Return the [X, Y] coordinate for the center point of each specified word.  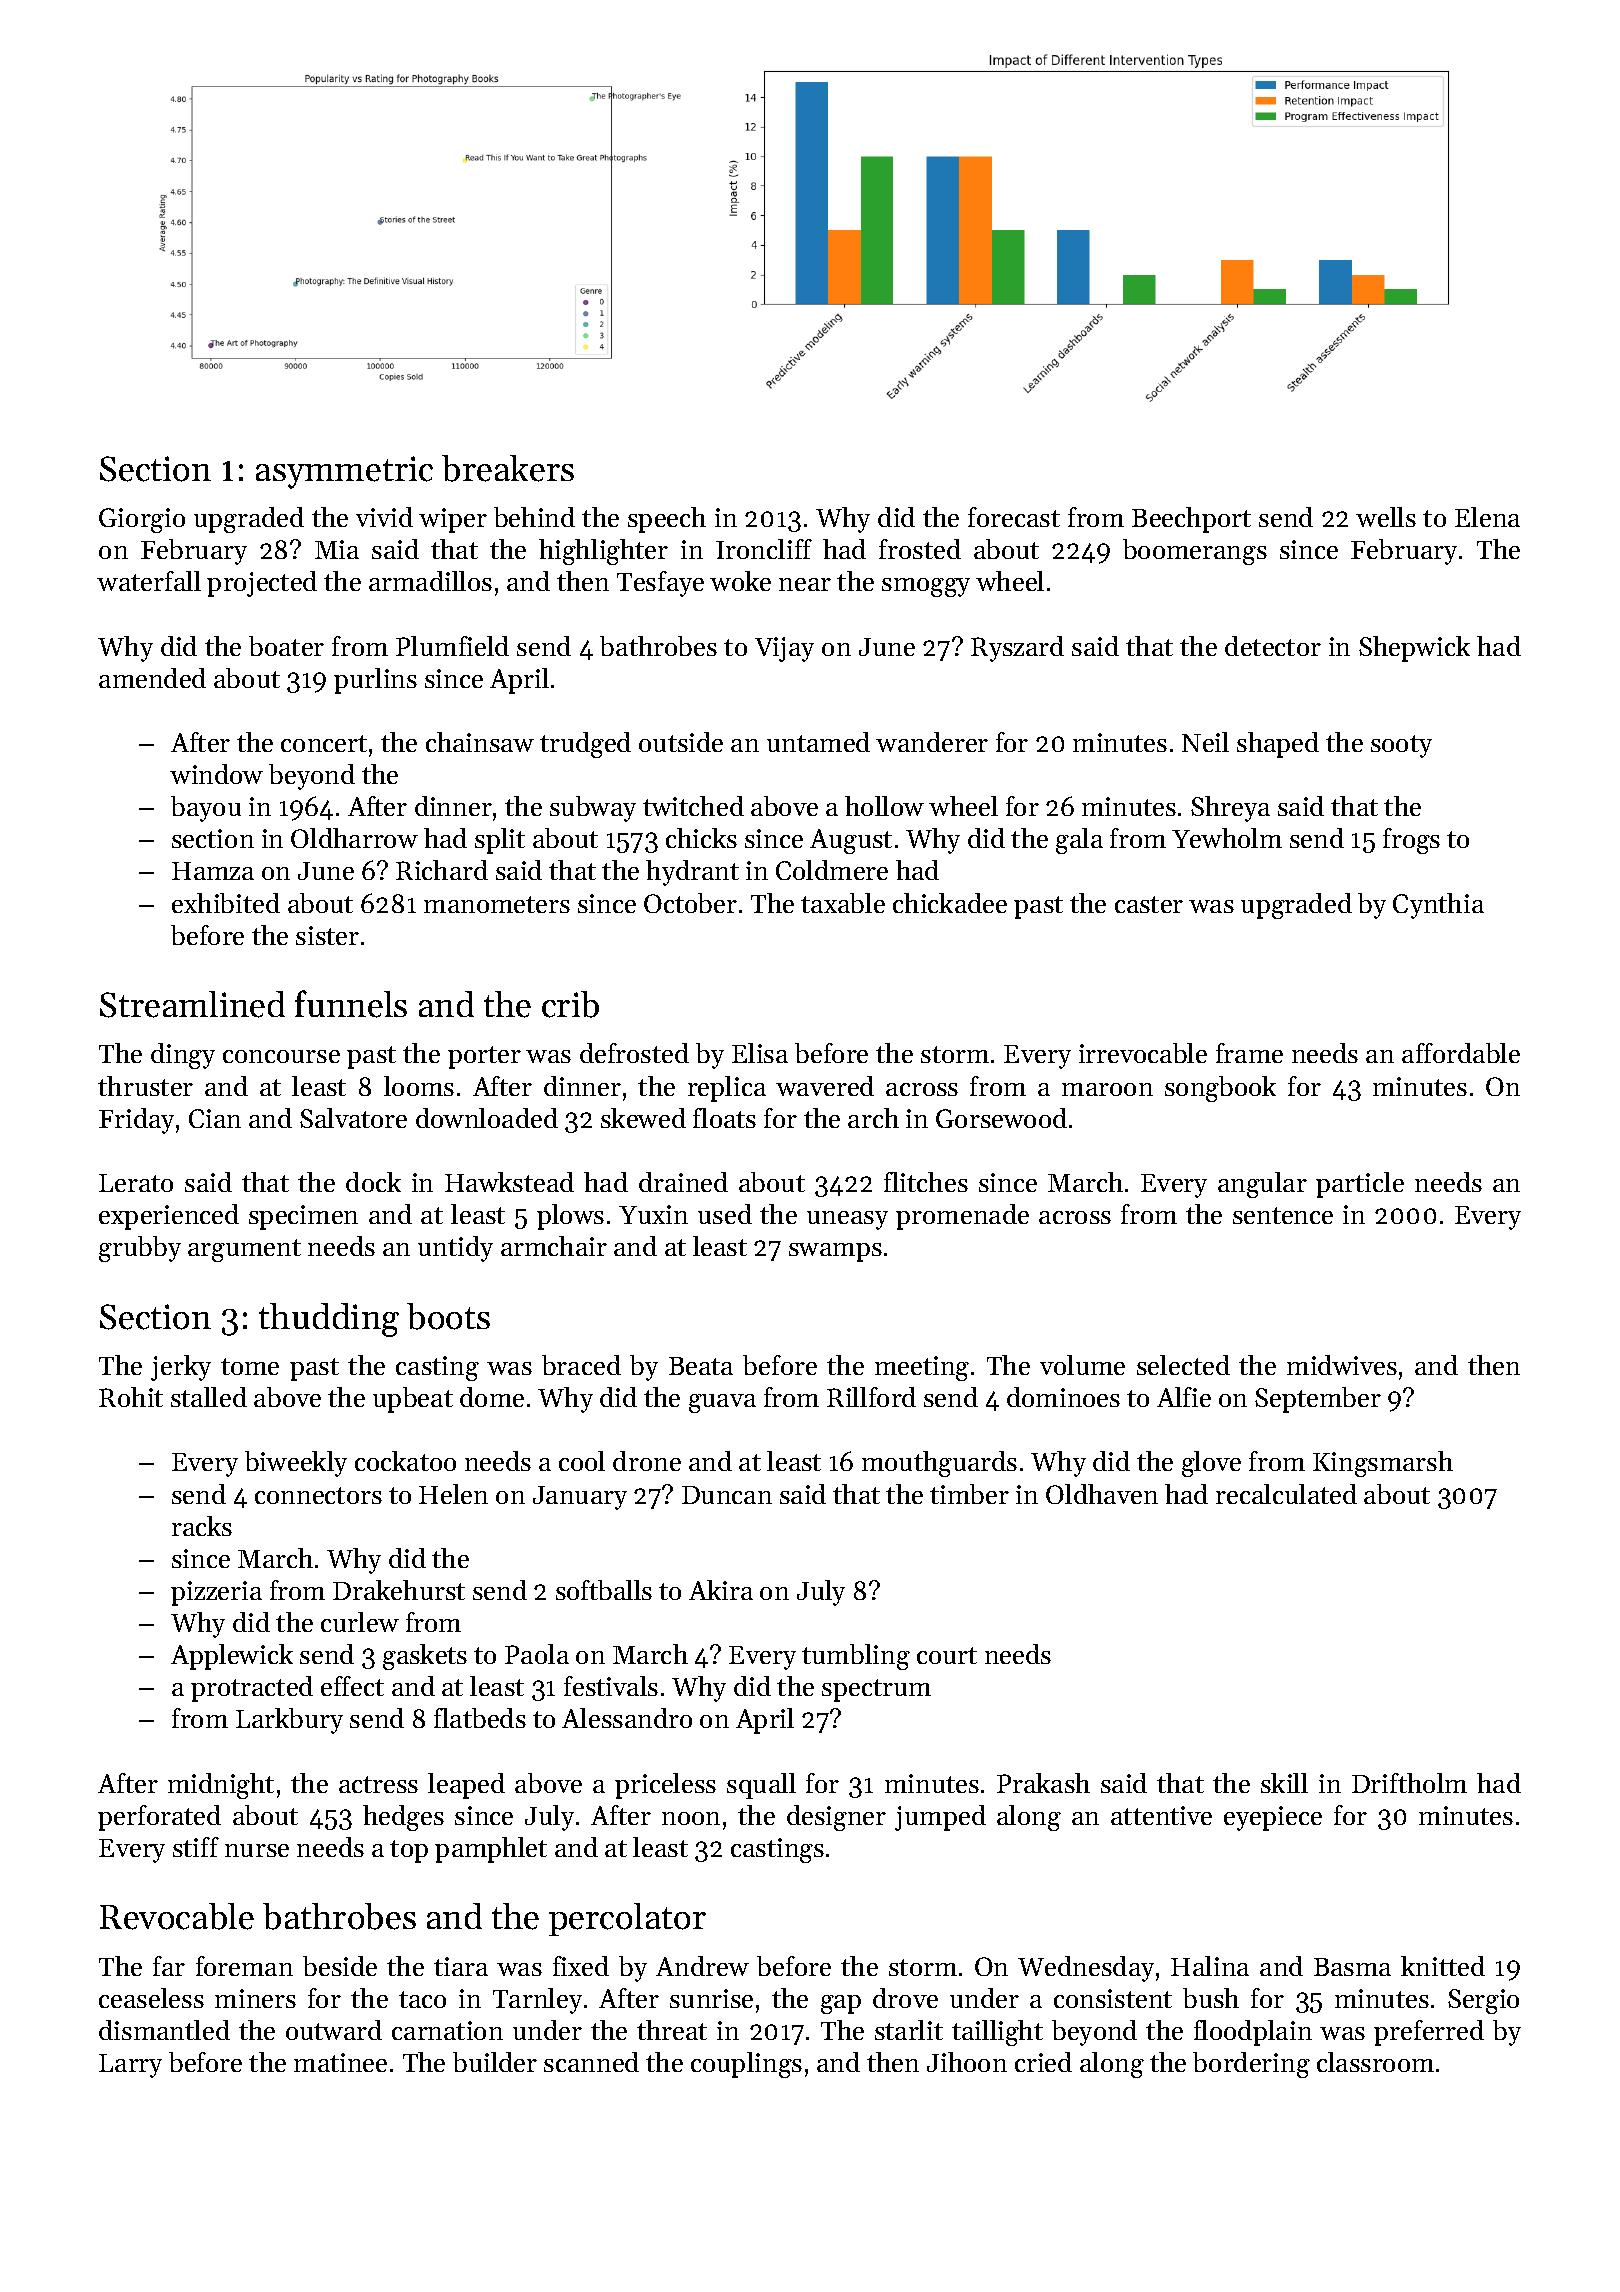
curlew [360, 1622]
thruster [145, 1086]
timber [969, 1494]
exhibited [226, 903]
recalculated [1286, 1494]
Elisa [760, 1053]
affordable [1461, 1053]
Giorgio [142, 520]
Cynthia [1438, 906]
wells [1386, 517]
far [169, 1966]
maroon [1107, 1089]
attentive [1161, 1815]
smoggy [926, 587]
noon [691, 1818]
